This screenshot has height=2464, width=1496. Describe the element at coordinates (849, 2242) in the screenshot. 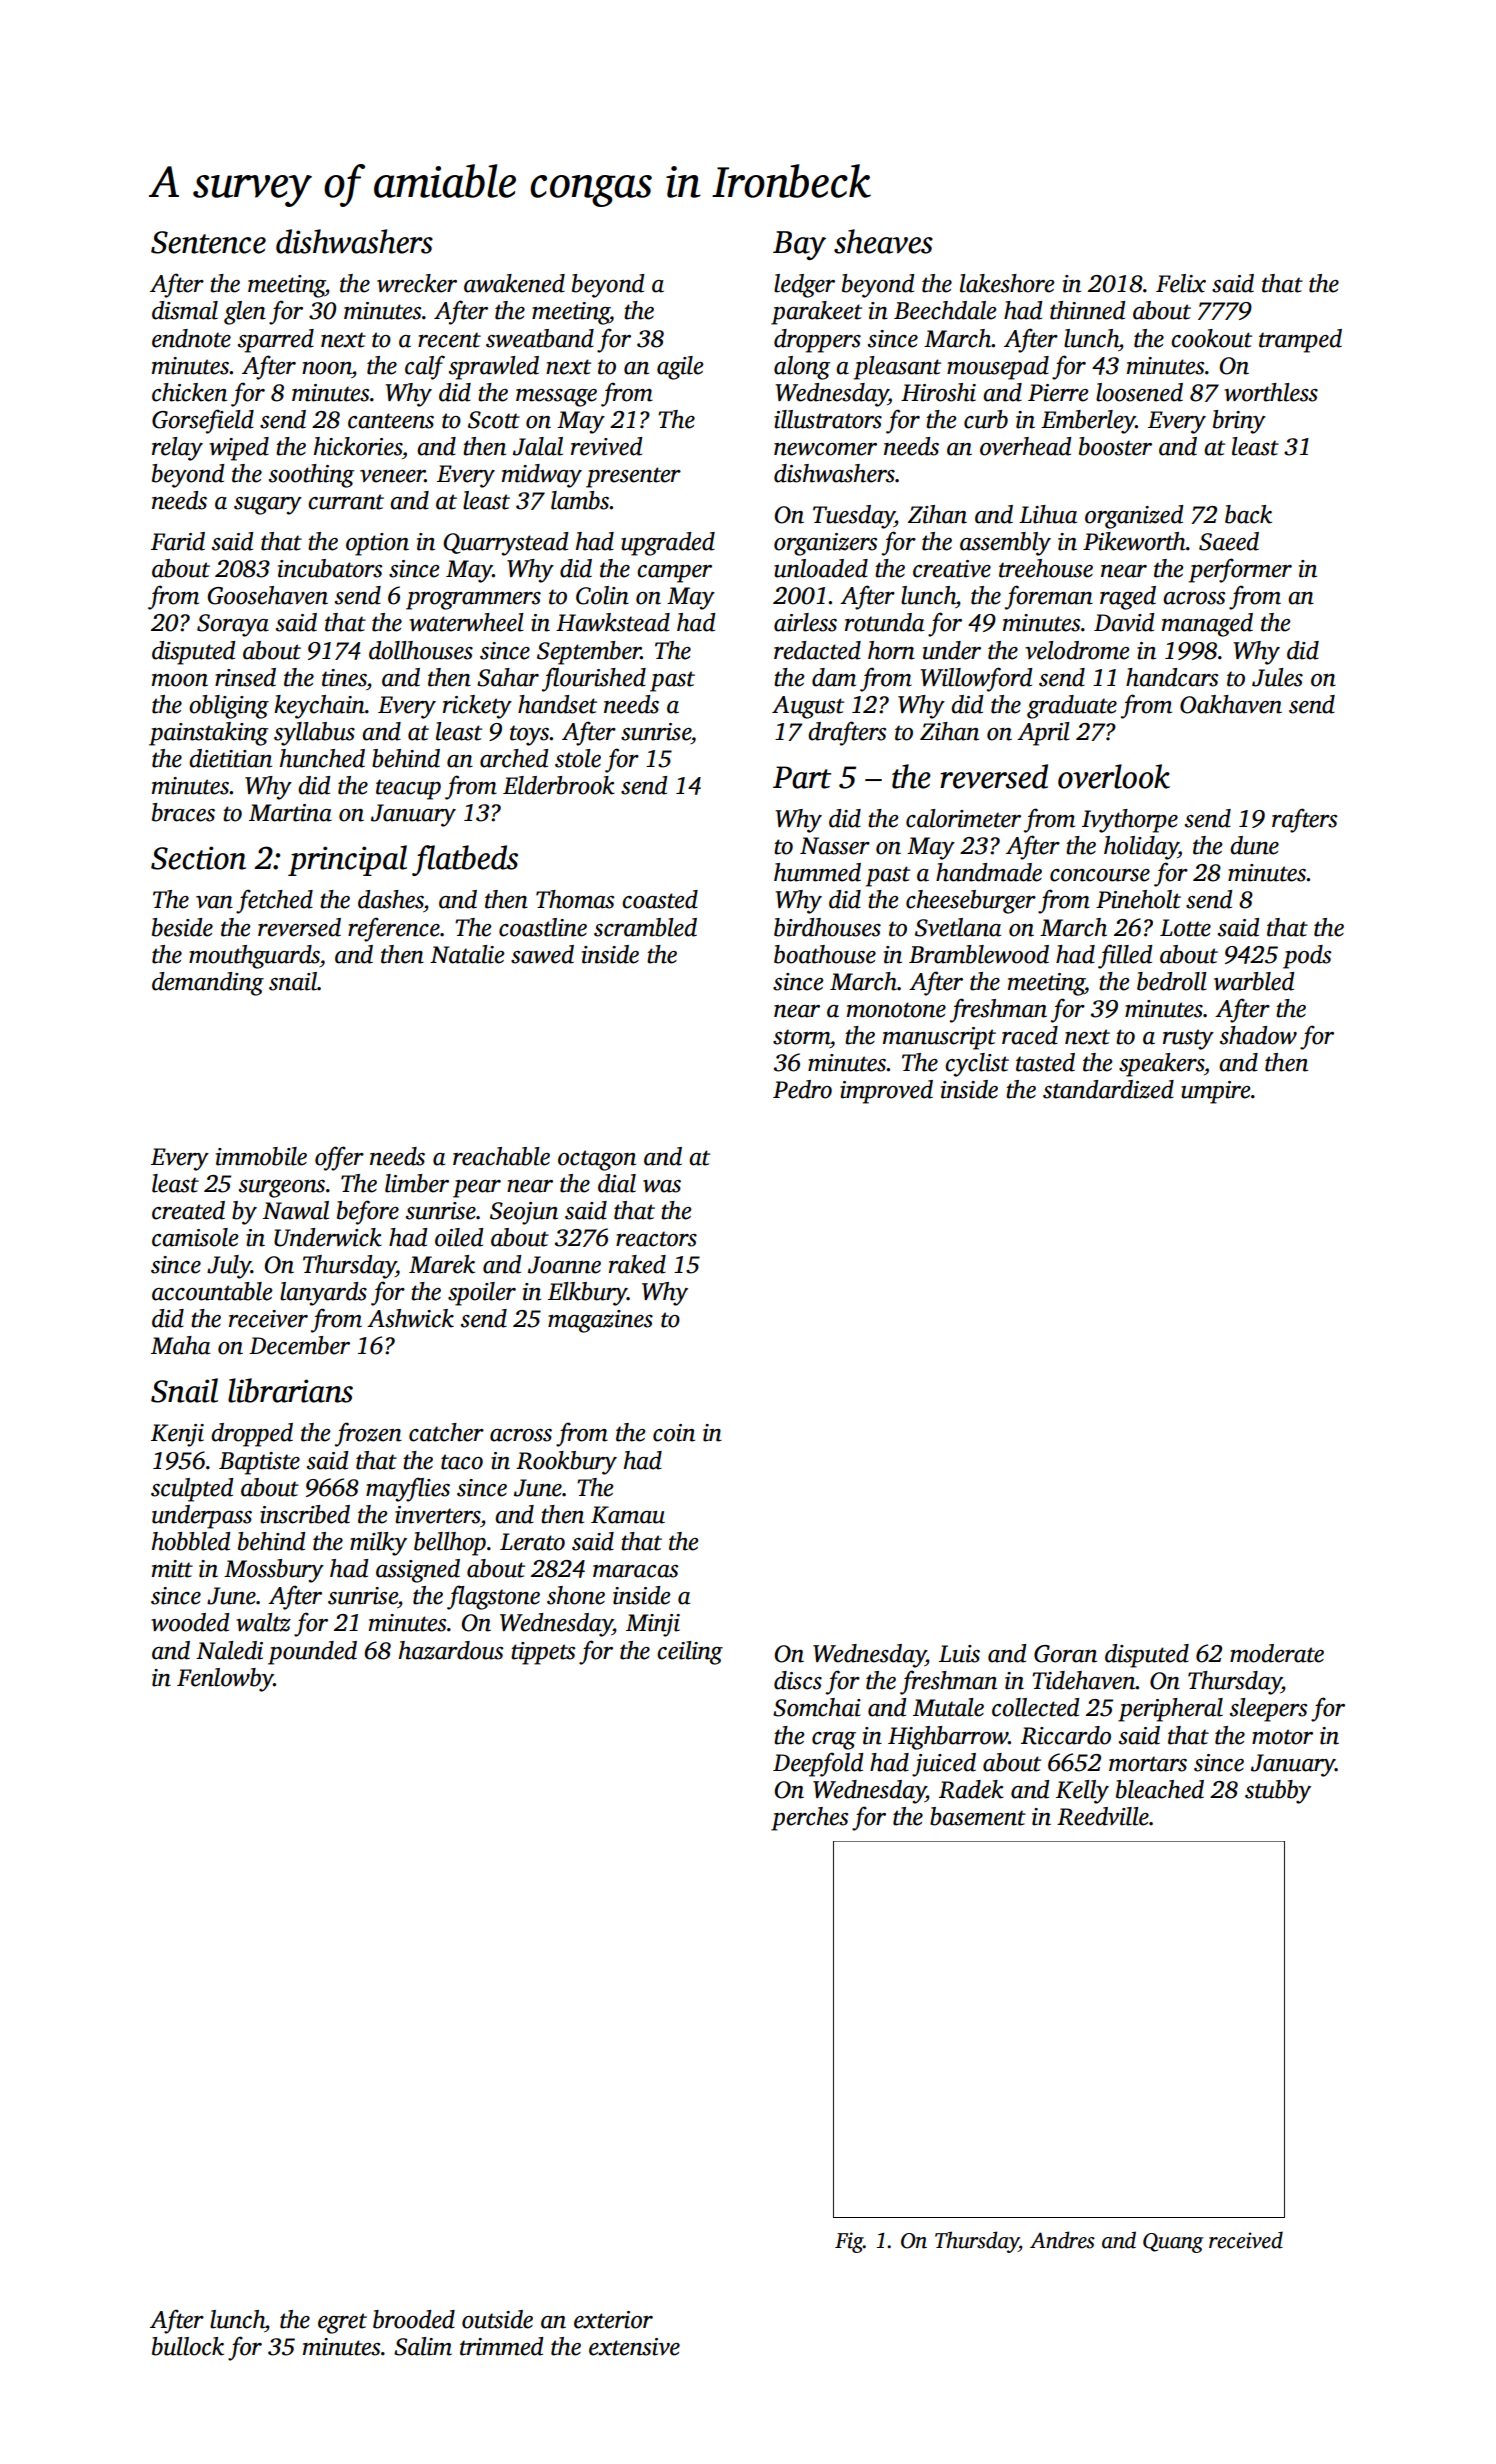

I see `Fig` at that location.
